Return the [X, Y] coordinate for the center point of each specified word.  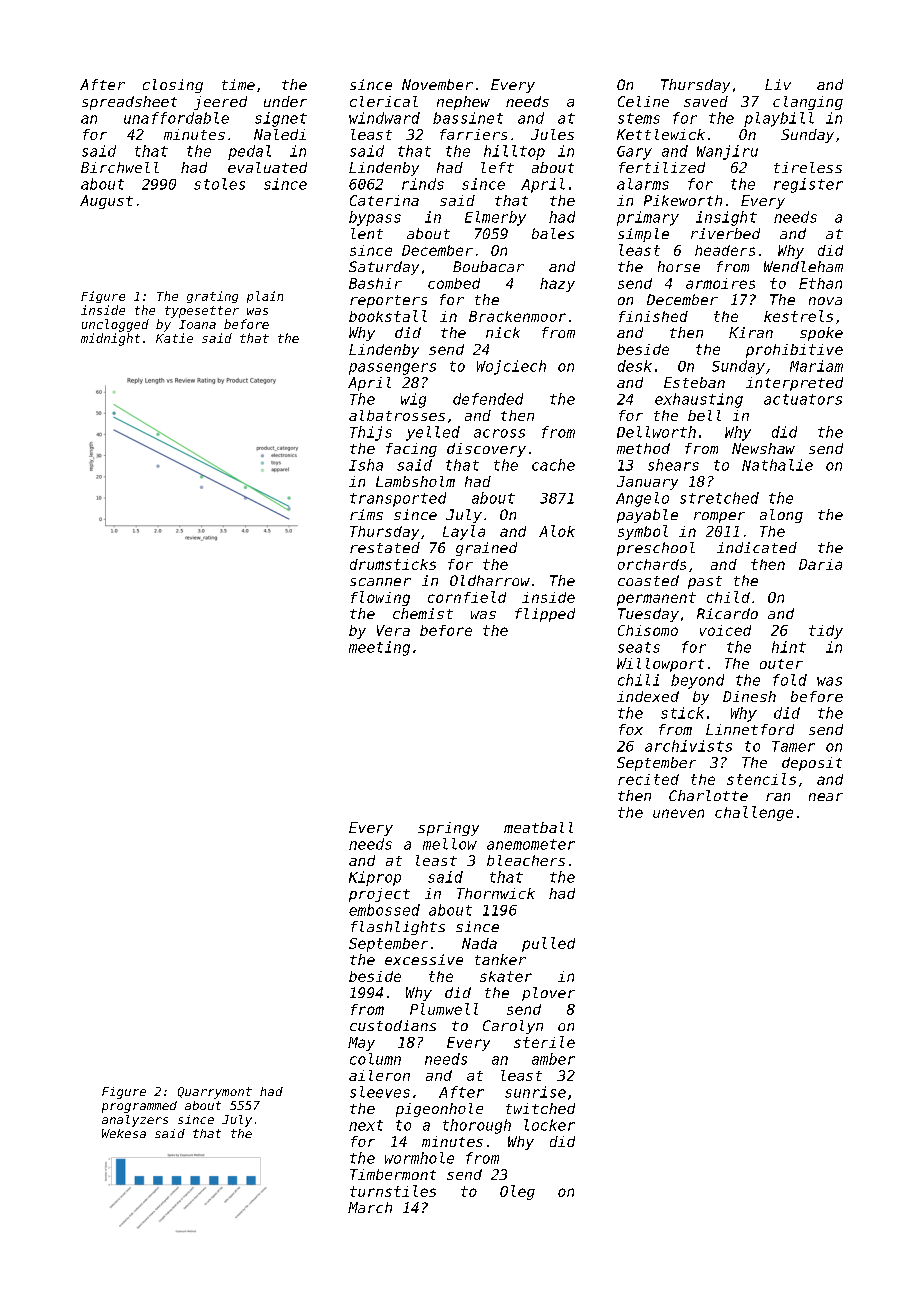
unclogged [115, 325]
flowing [380, 598]
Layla [464, 532]
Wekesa [124, 1133]
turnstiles [393, 1191]
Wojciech [511, 367]
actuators [803, 399]
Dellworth [656, 432]
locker [549, 1125]
